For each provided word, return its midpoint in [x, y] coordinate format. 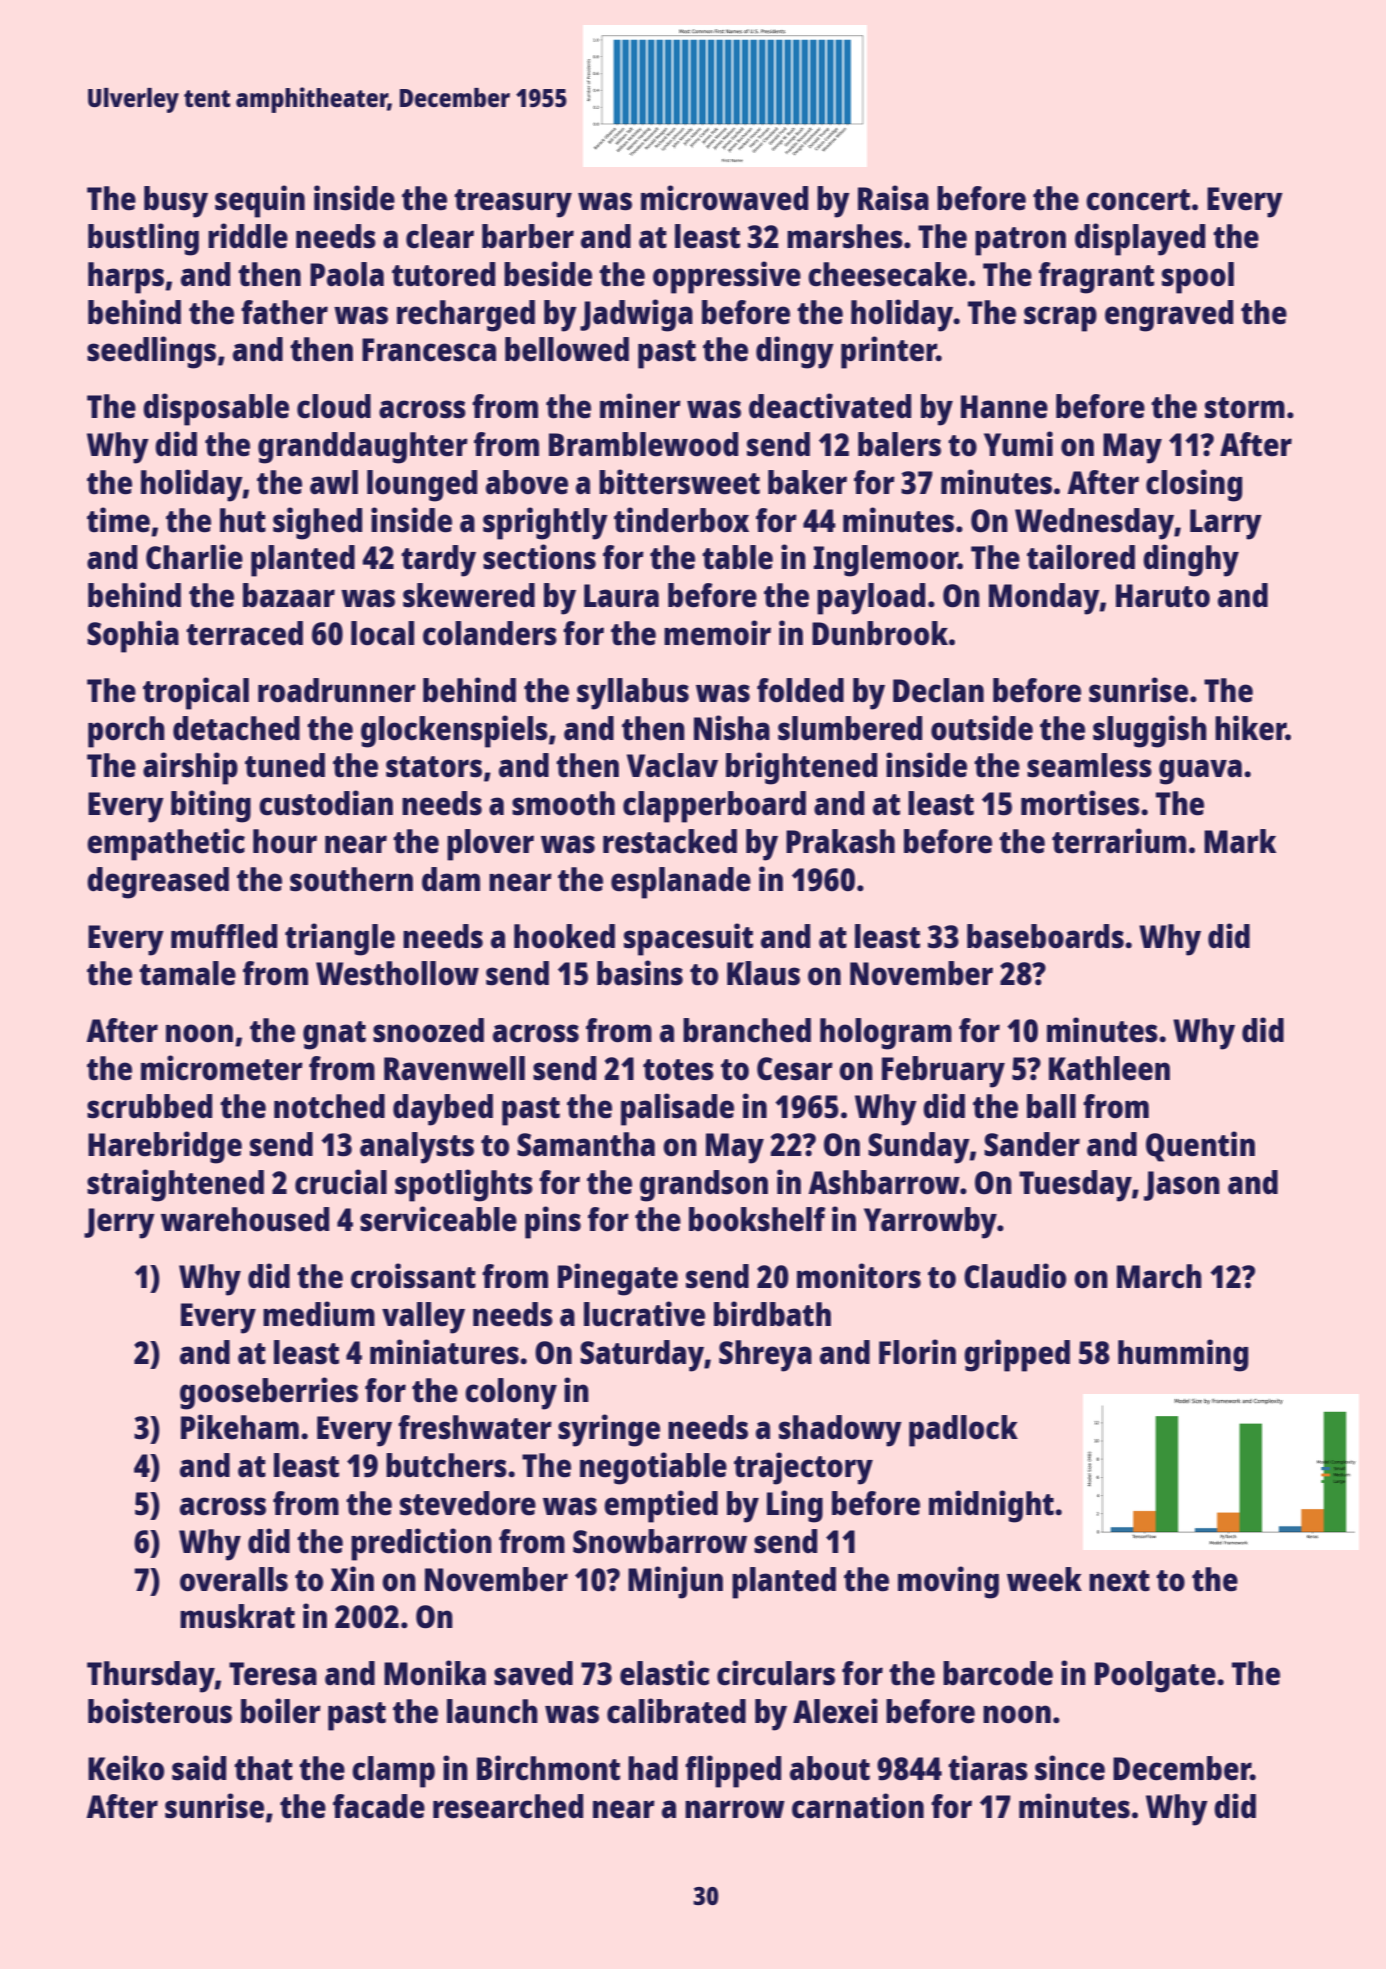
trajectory [803, 1468]
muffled [224, 936]
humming [1183, 1355]
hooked [564, 936]
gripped [1017, 1355]
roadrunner [337, 690]
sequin [260, 201]
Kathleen [1109, 1068]
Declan [938, 690]
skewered [469, 595]
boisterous [160, 1711]
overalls [234, 1579]
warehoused [245, 1219]
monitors [859, 1276]
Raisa [893, 198]
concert [1138, 200]
